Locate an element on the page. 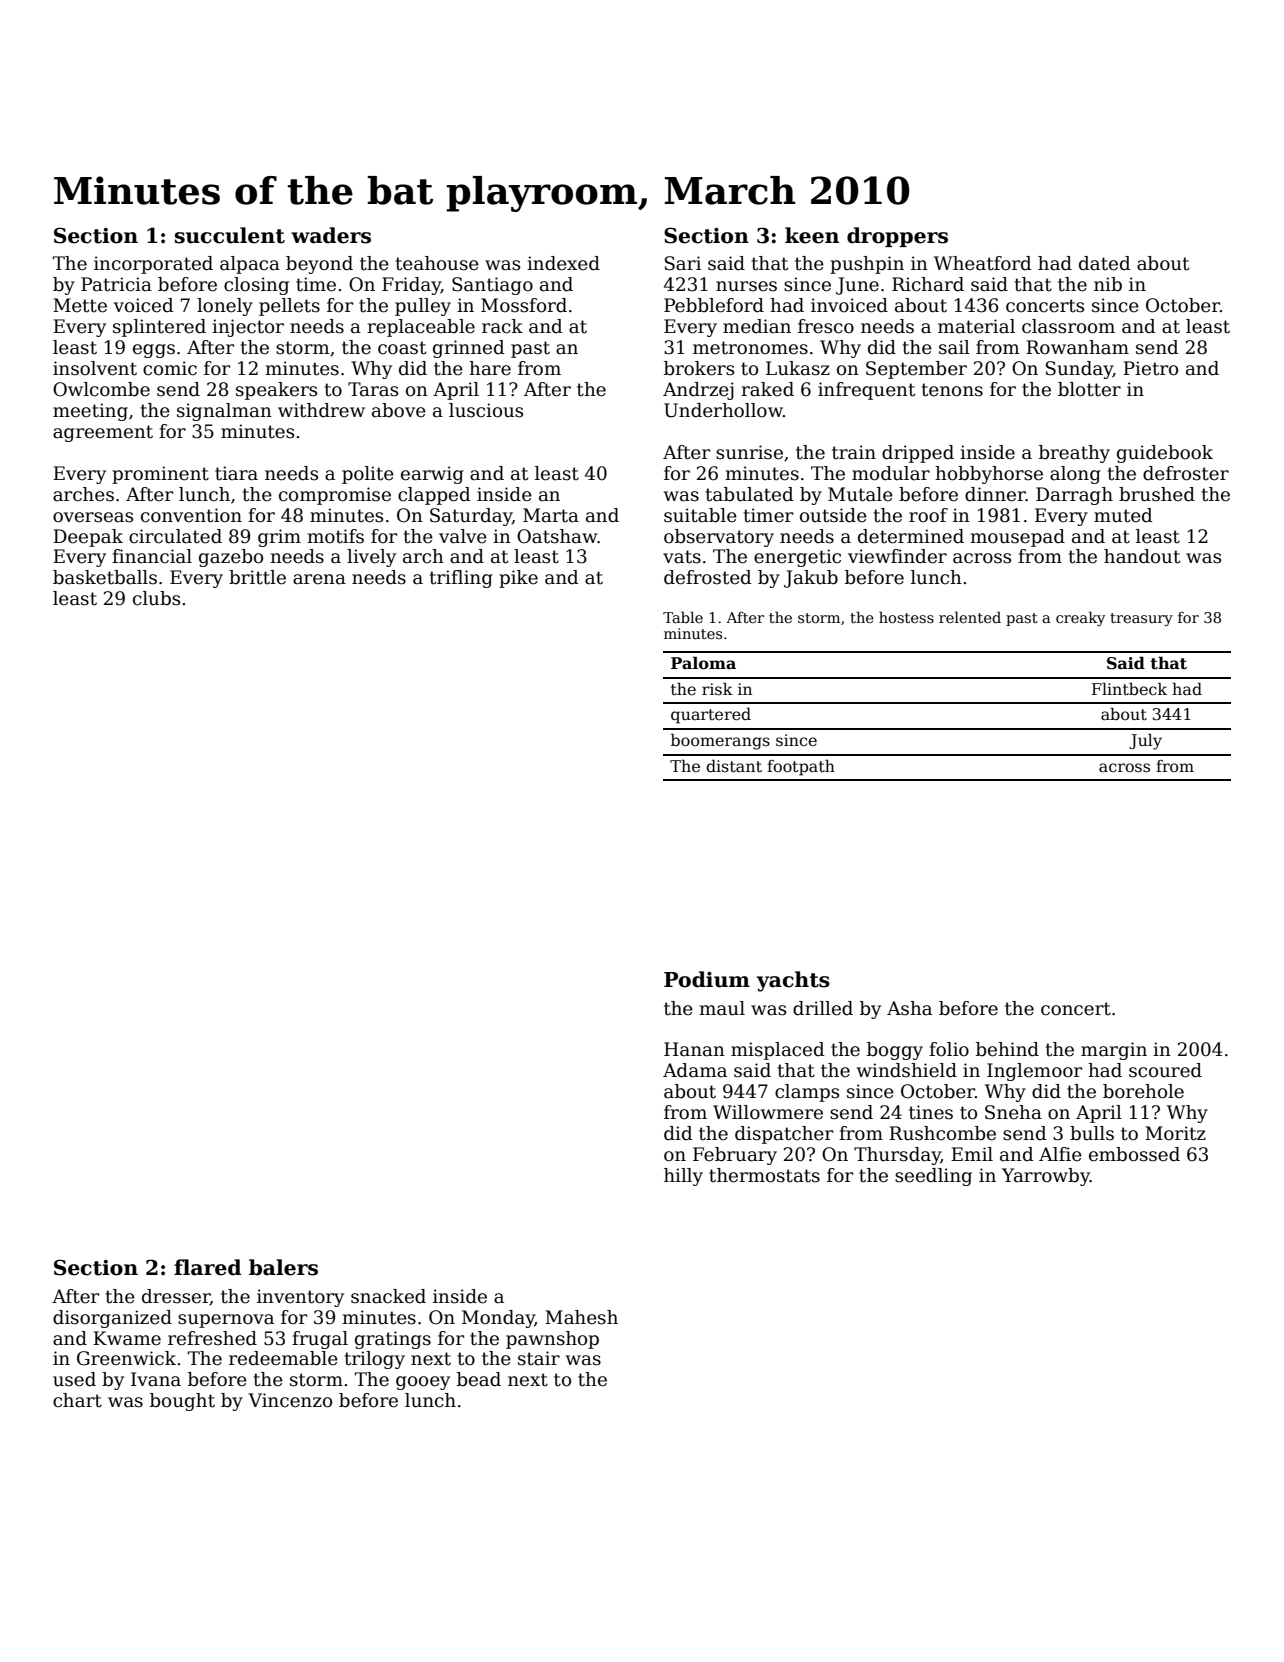  succulent is located at coordinates (230, 235).
